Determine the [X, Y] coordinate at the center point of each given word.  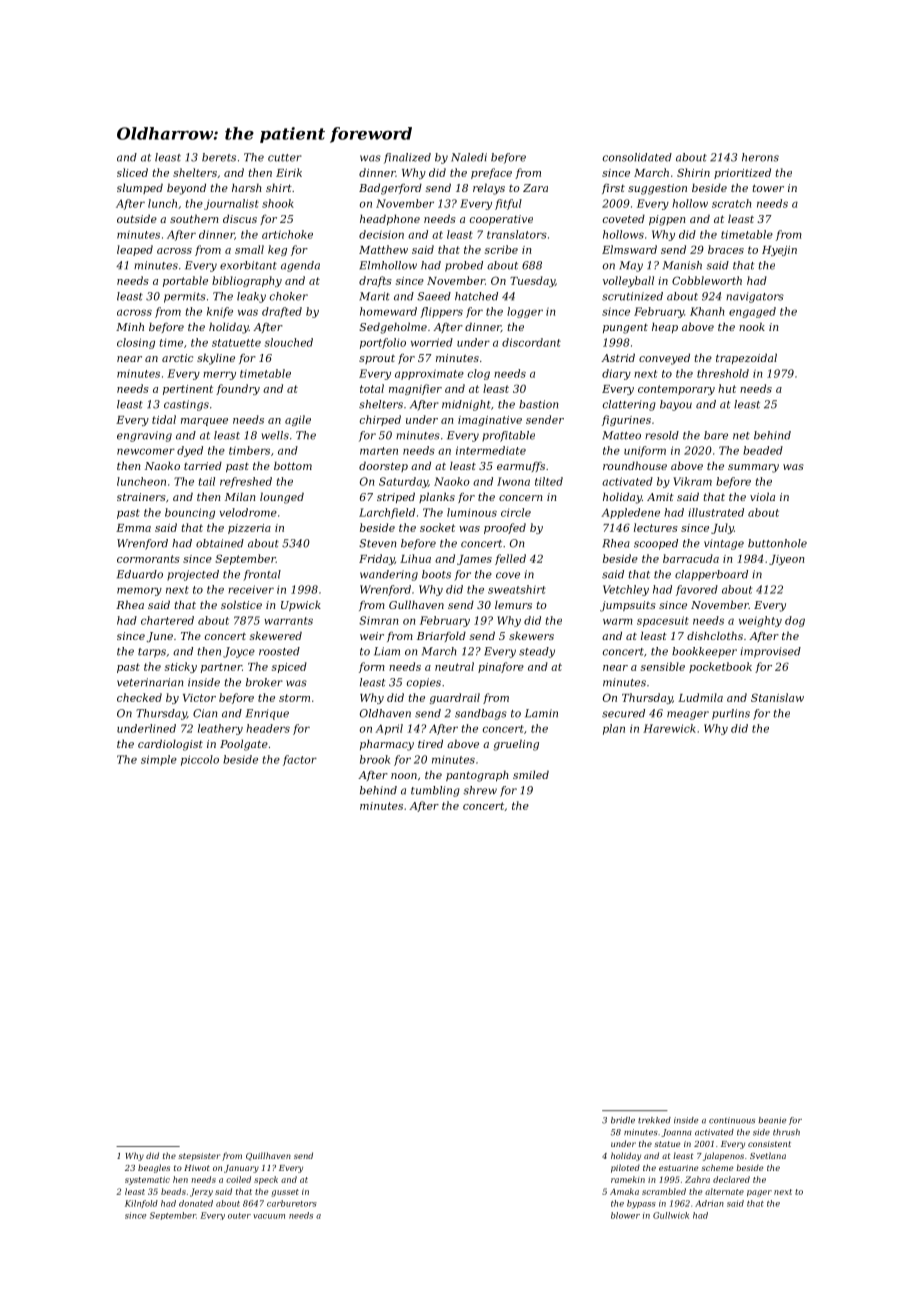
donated [196, 1203]
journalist [231, 204]
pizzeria [249, 529]
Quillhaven [268, 1156]
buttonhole [777, 543]
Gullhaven [416, 604]
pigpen [667, 220]
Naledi [469, 157]
